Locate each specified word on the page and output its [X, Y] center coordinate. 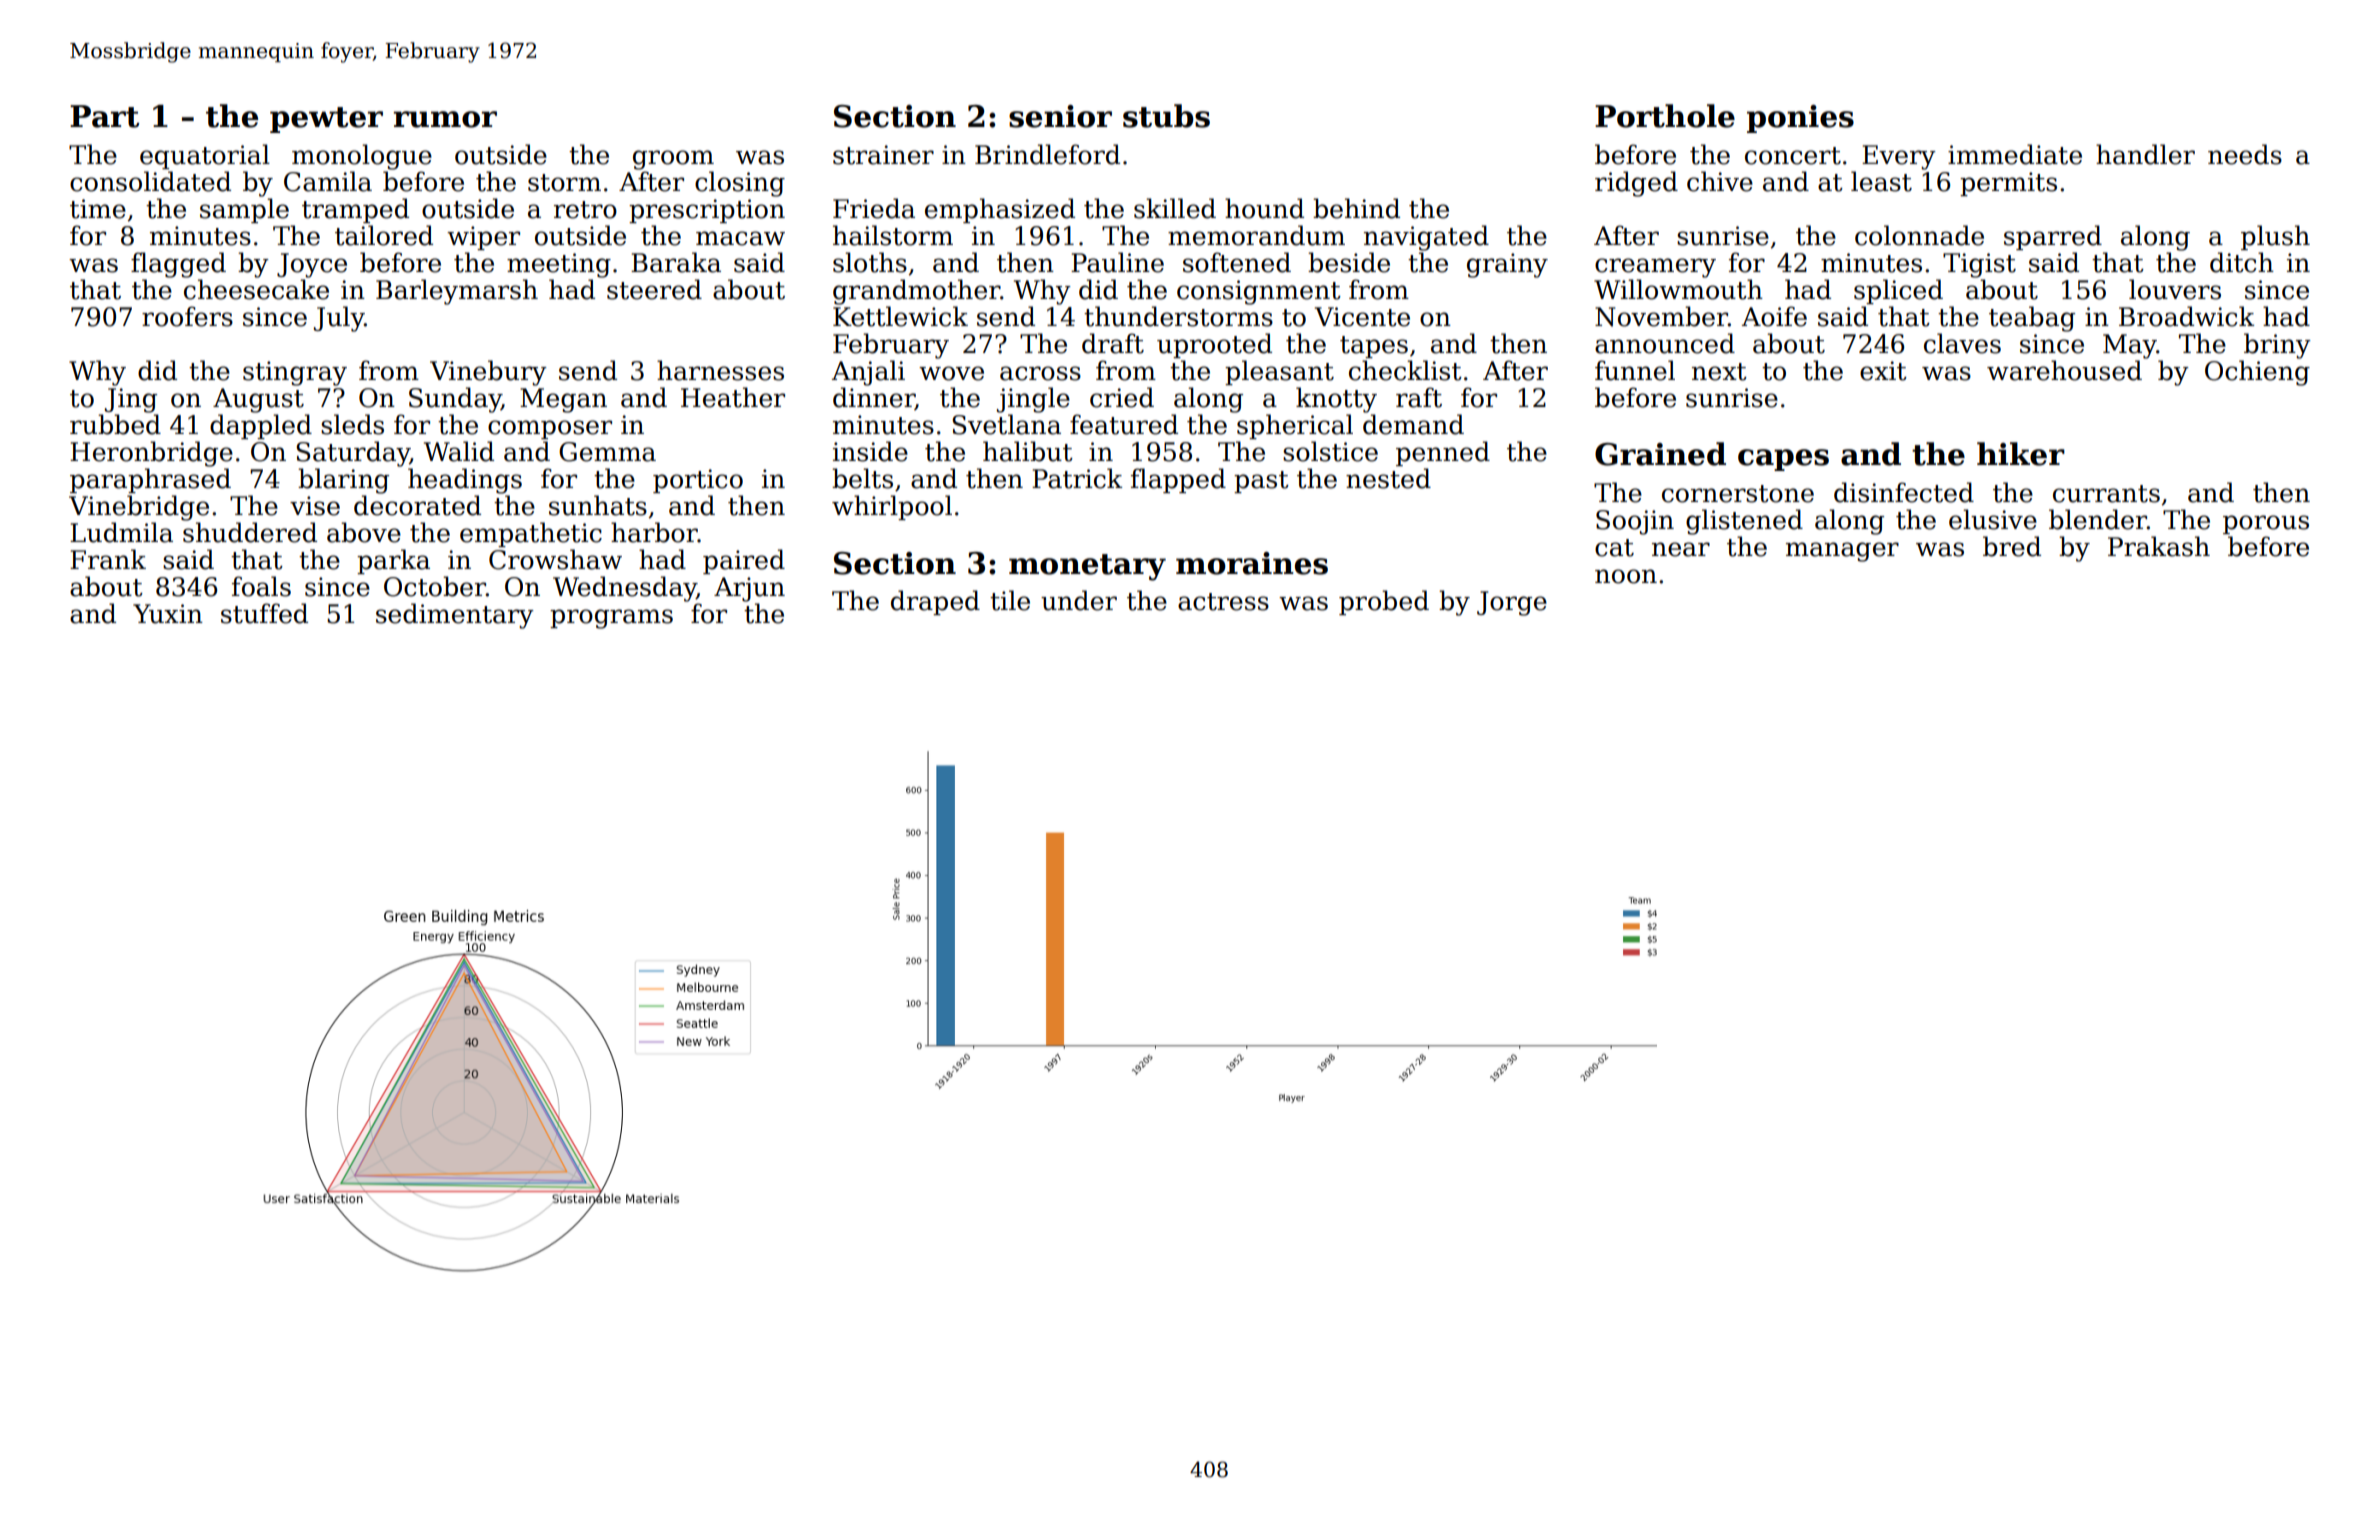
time [98, 209]
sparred [2053, 237]
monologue [362, 157]
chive [1720, 181]
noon [1626, 576]
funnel [1635, 370]
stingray [295, 373]
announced [1665, 343]
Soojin [1635, 522]
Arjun [749, 589]
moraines [1252, 563]
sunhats [598, 505]
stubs [1166, 116]
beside [1349, 262]
